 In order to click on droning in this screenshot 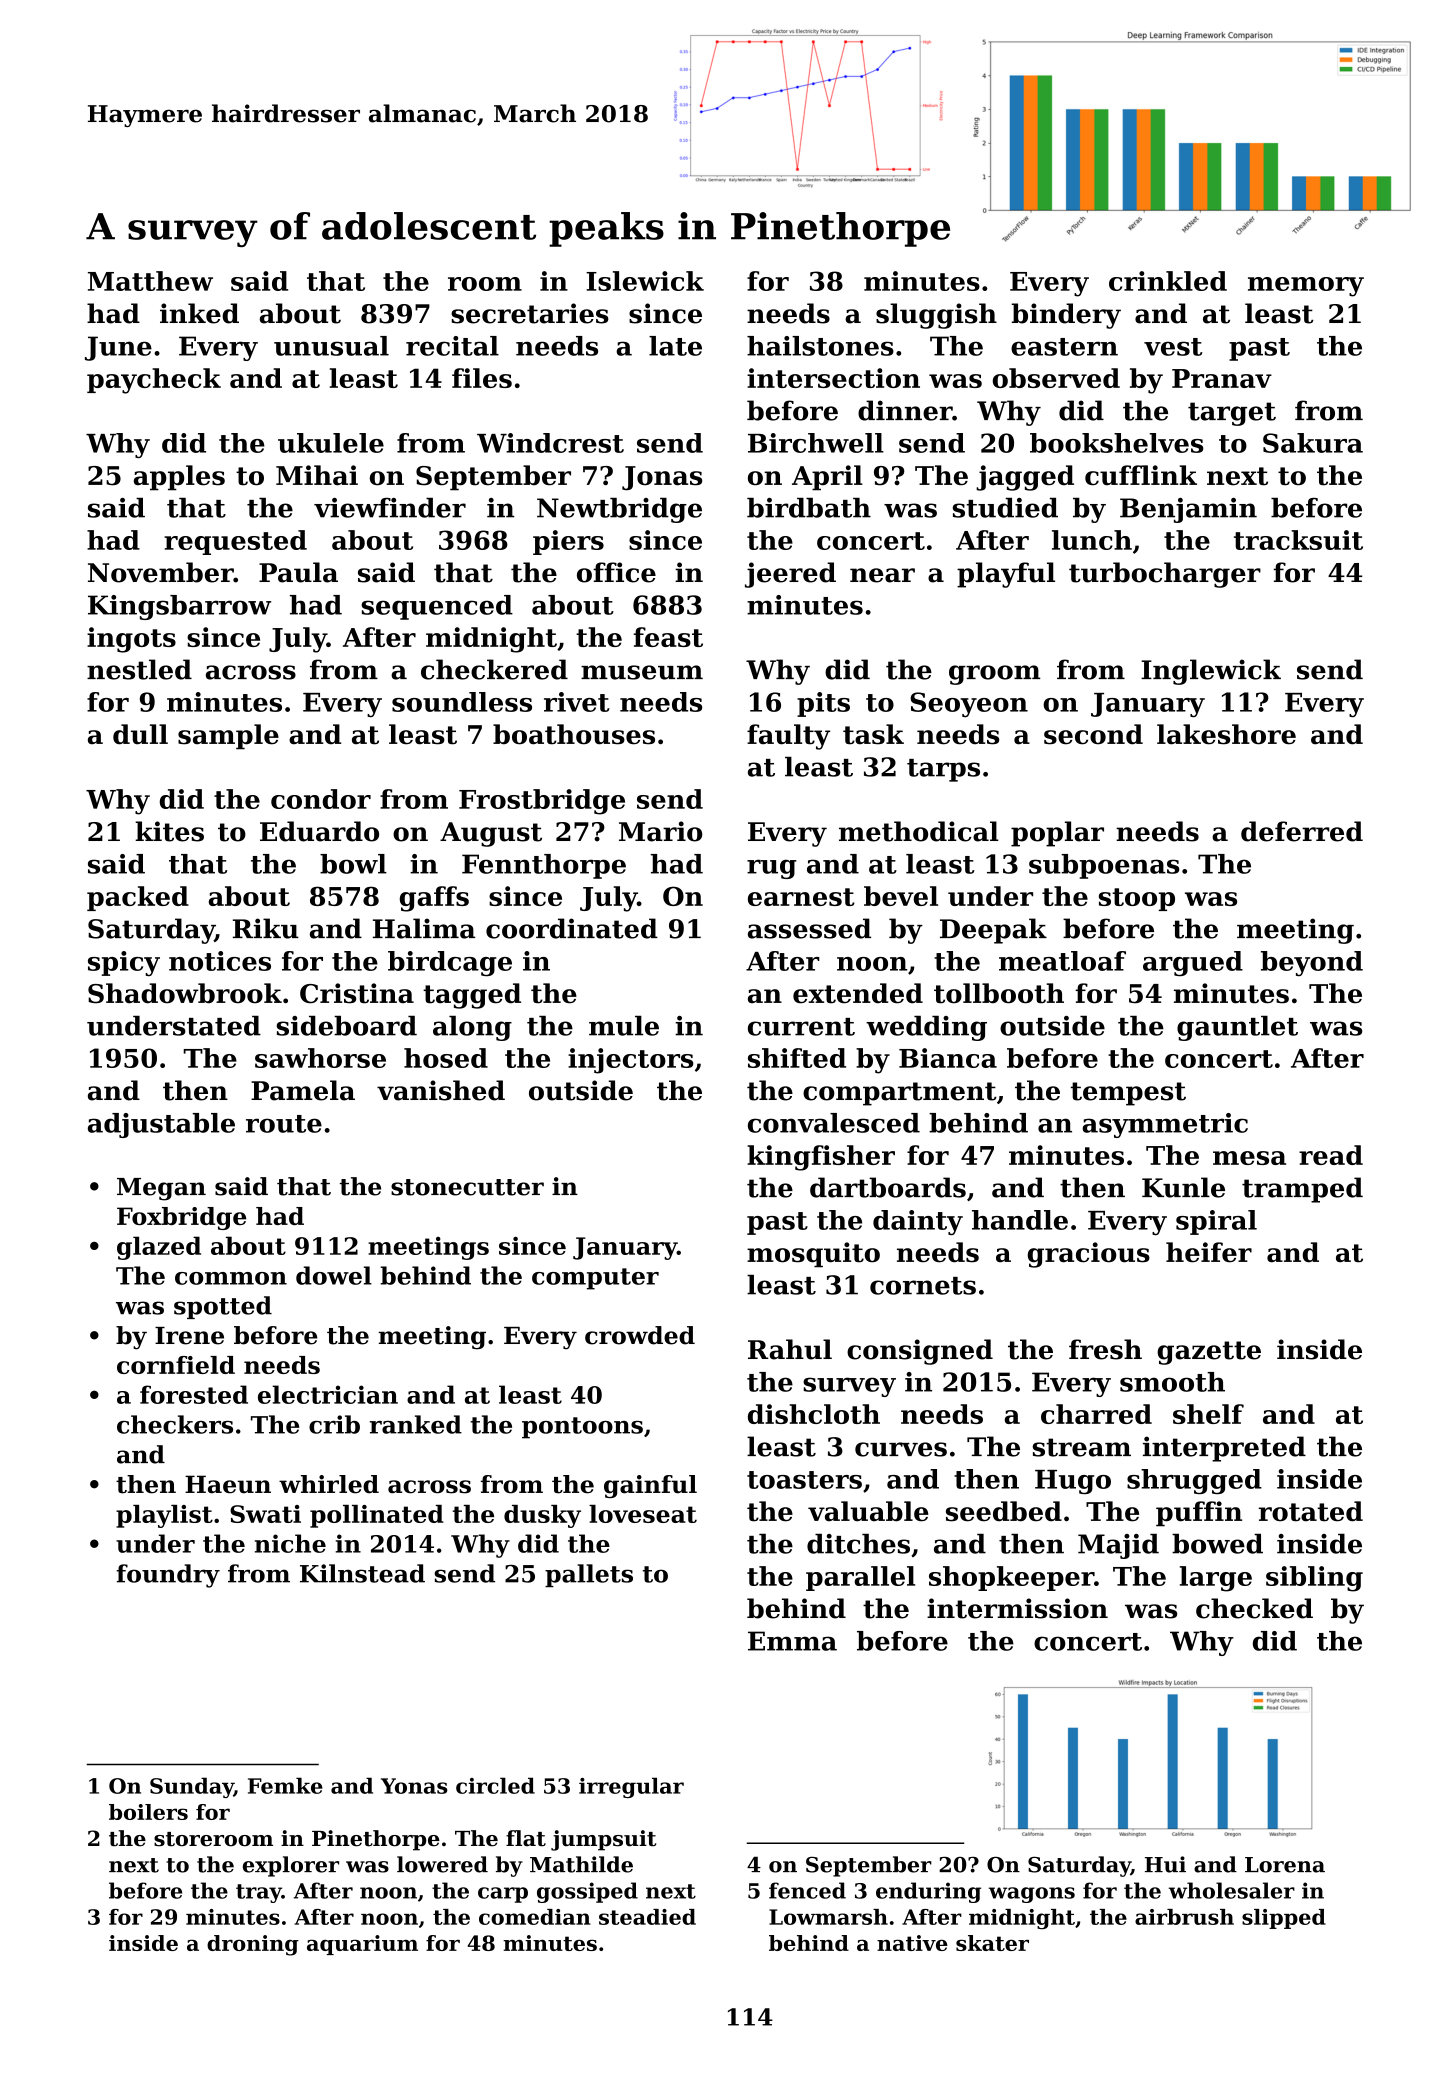, I will do `click(253, 1945)`.
